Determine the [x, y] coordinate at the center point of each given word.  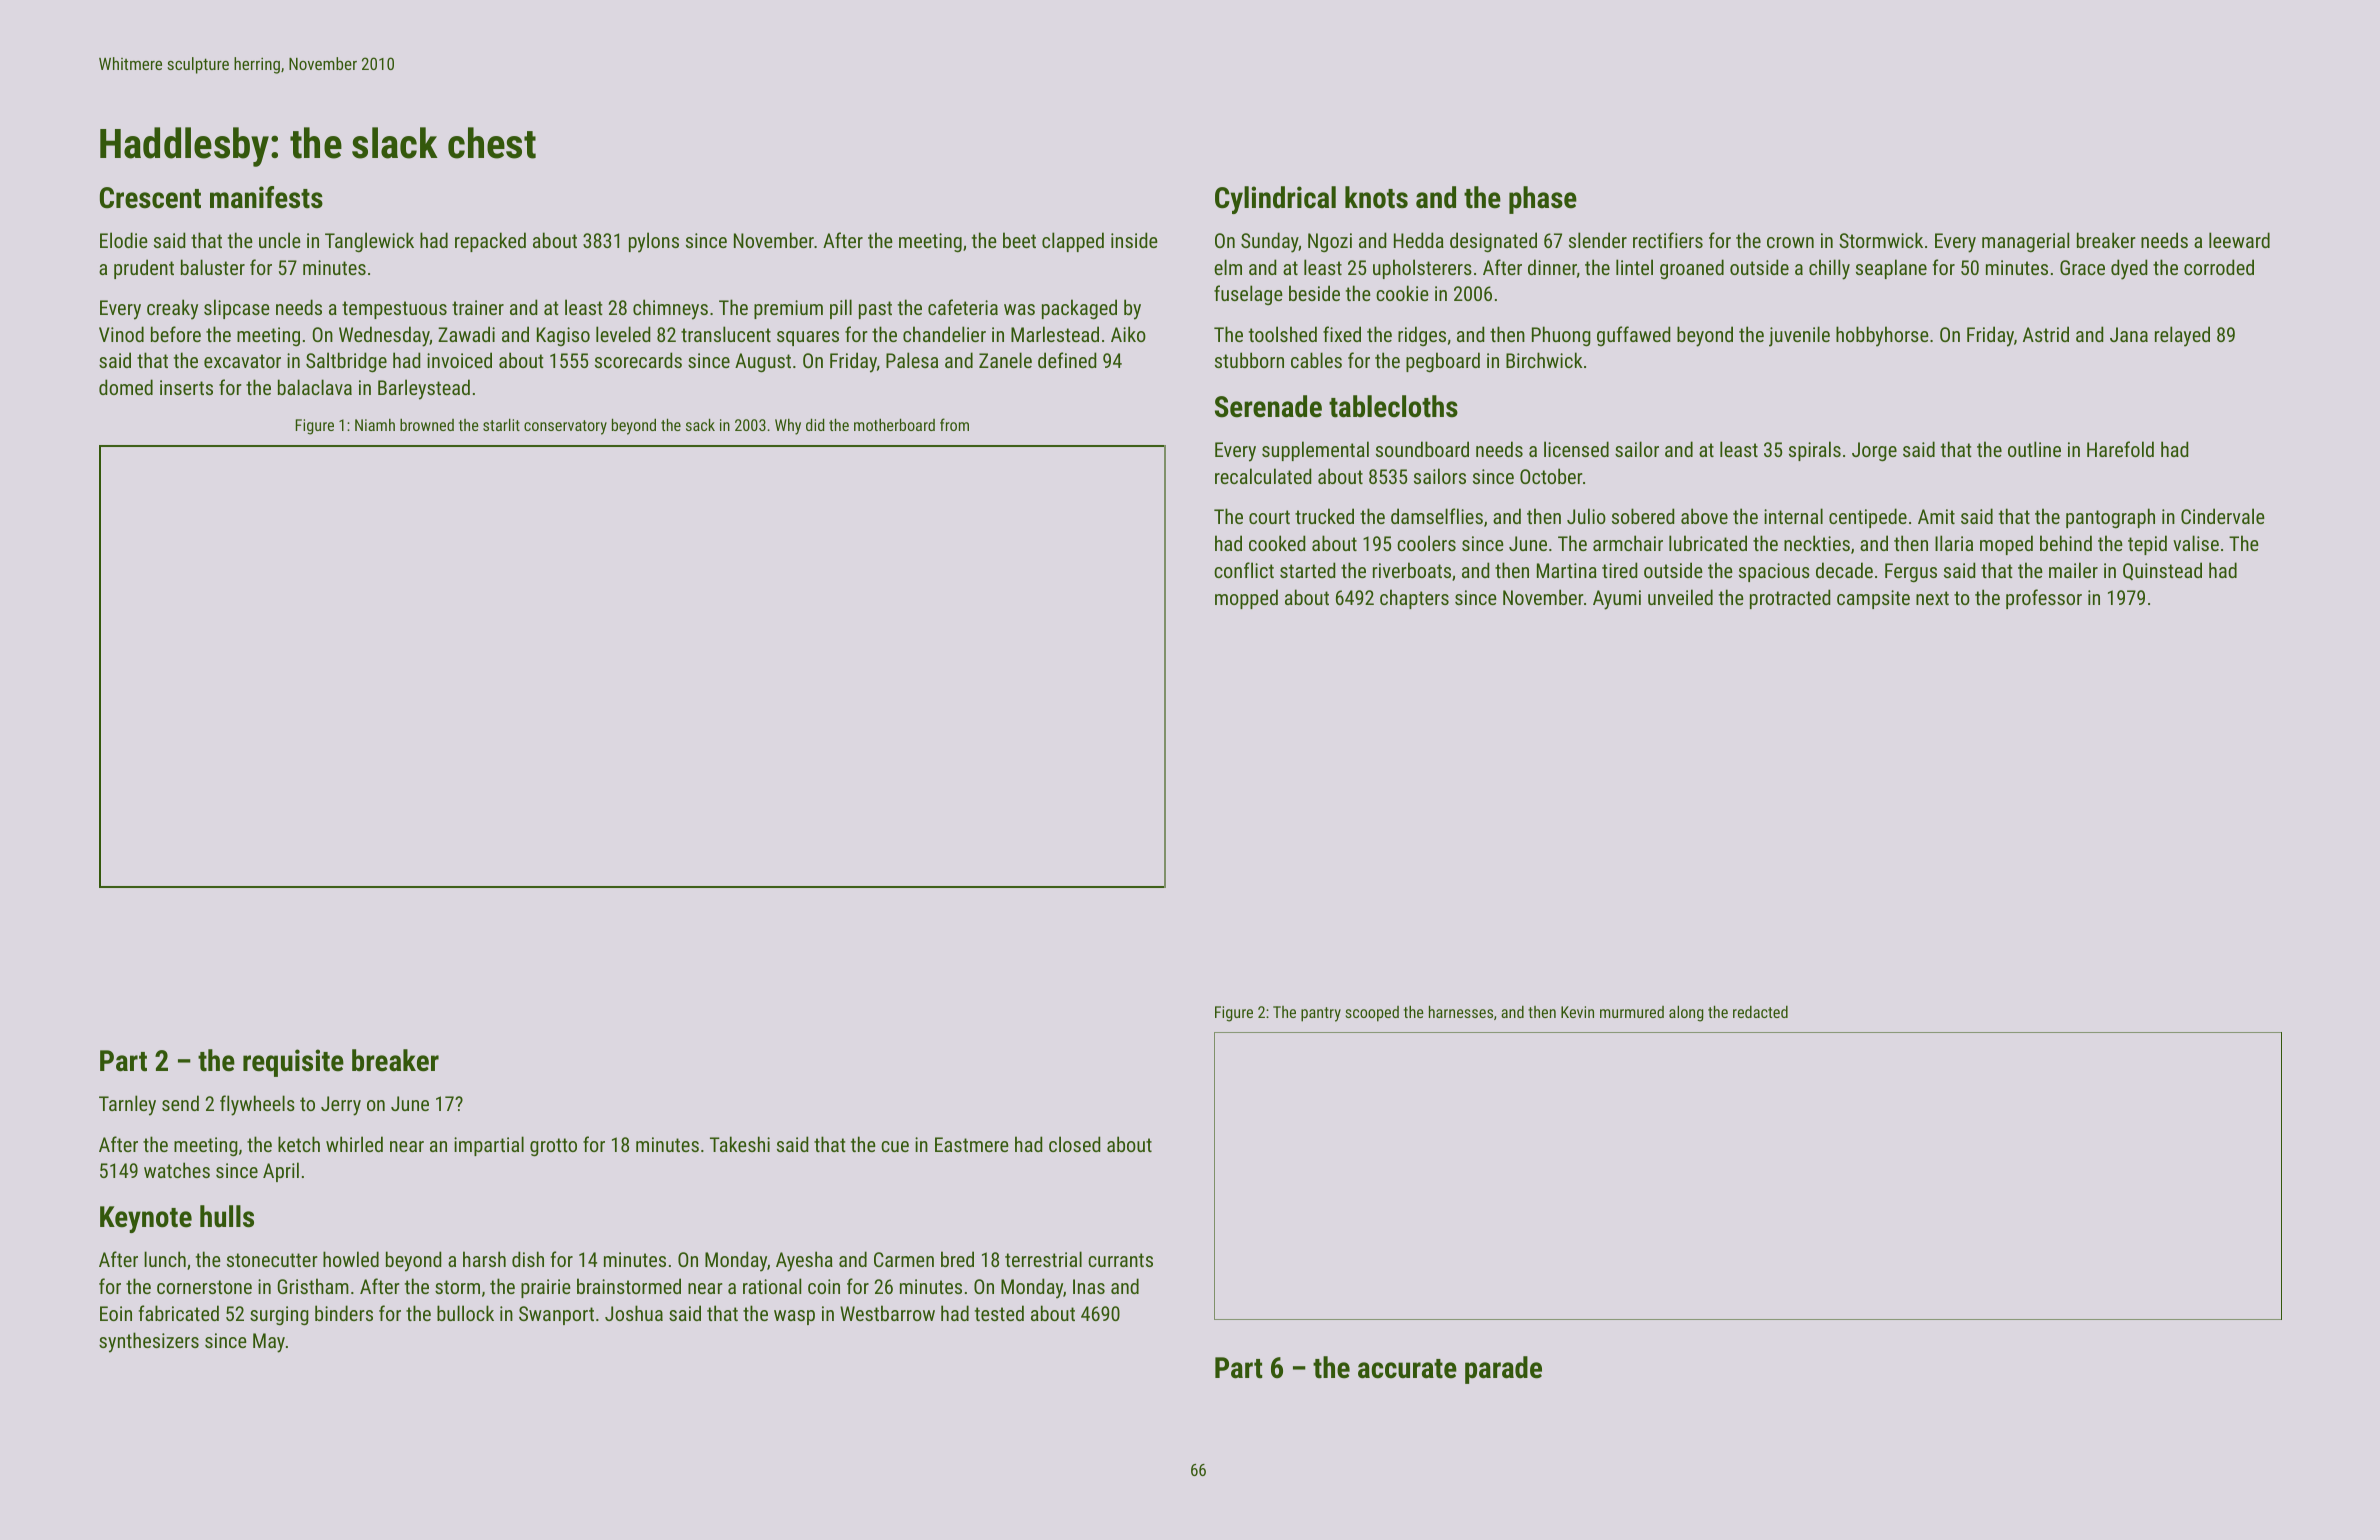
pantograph [2110, 518]
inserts [186, 387]
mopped [1246, 599]
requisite [293, 1063]
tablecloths [1393, 406]
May [269, 1343]
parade [1503, 1370]
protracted [1790, 599]
